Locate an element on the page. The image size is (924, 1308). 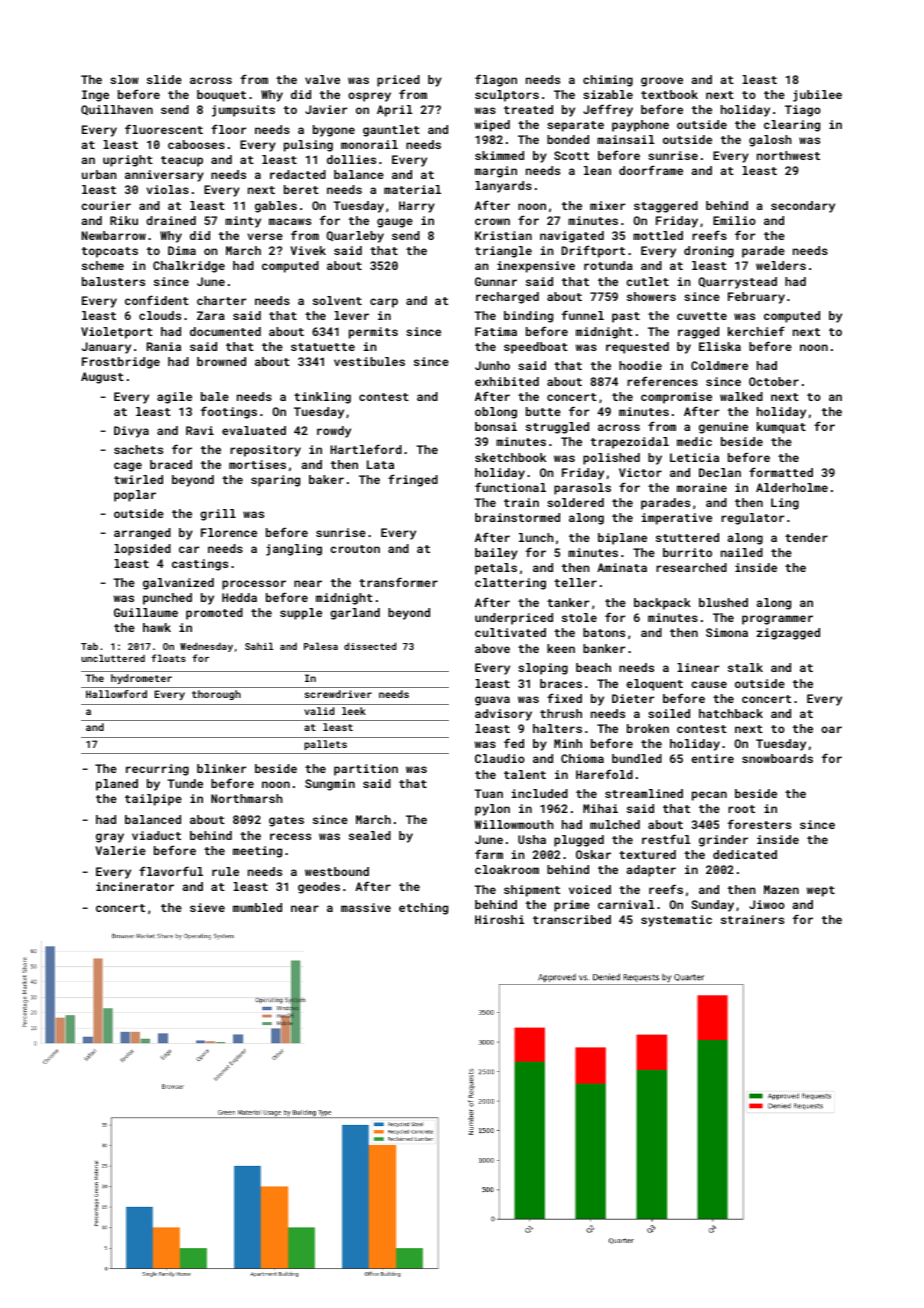
sachets is located at coordinates (138, 449).
